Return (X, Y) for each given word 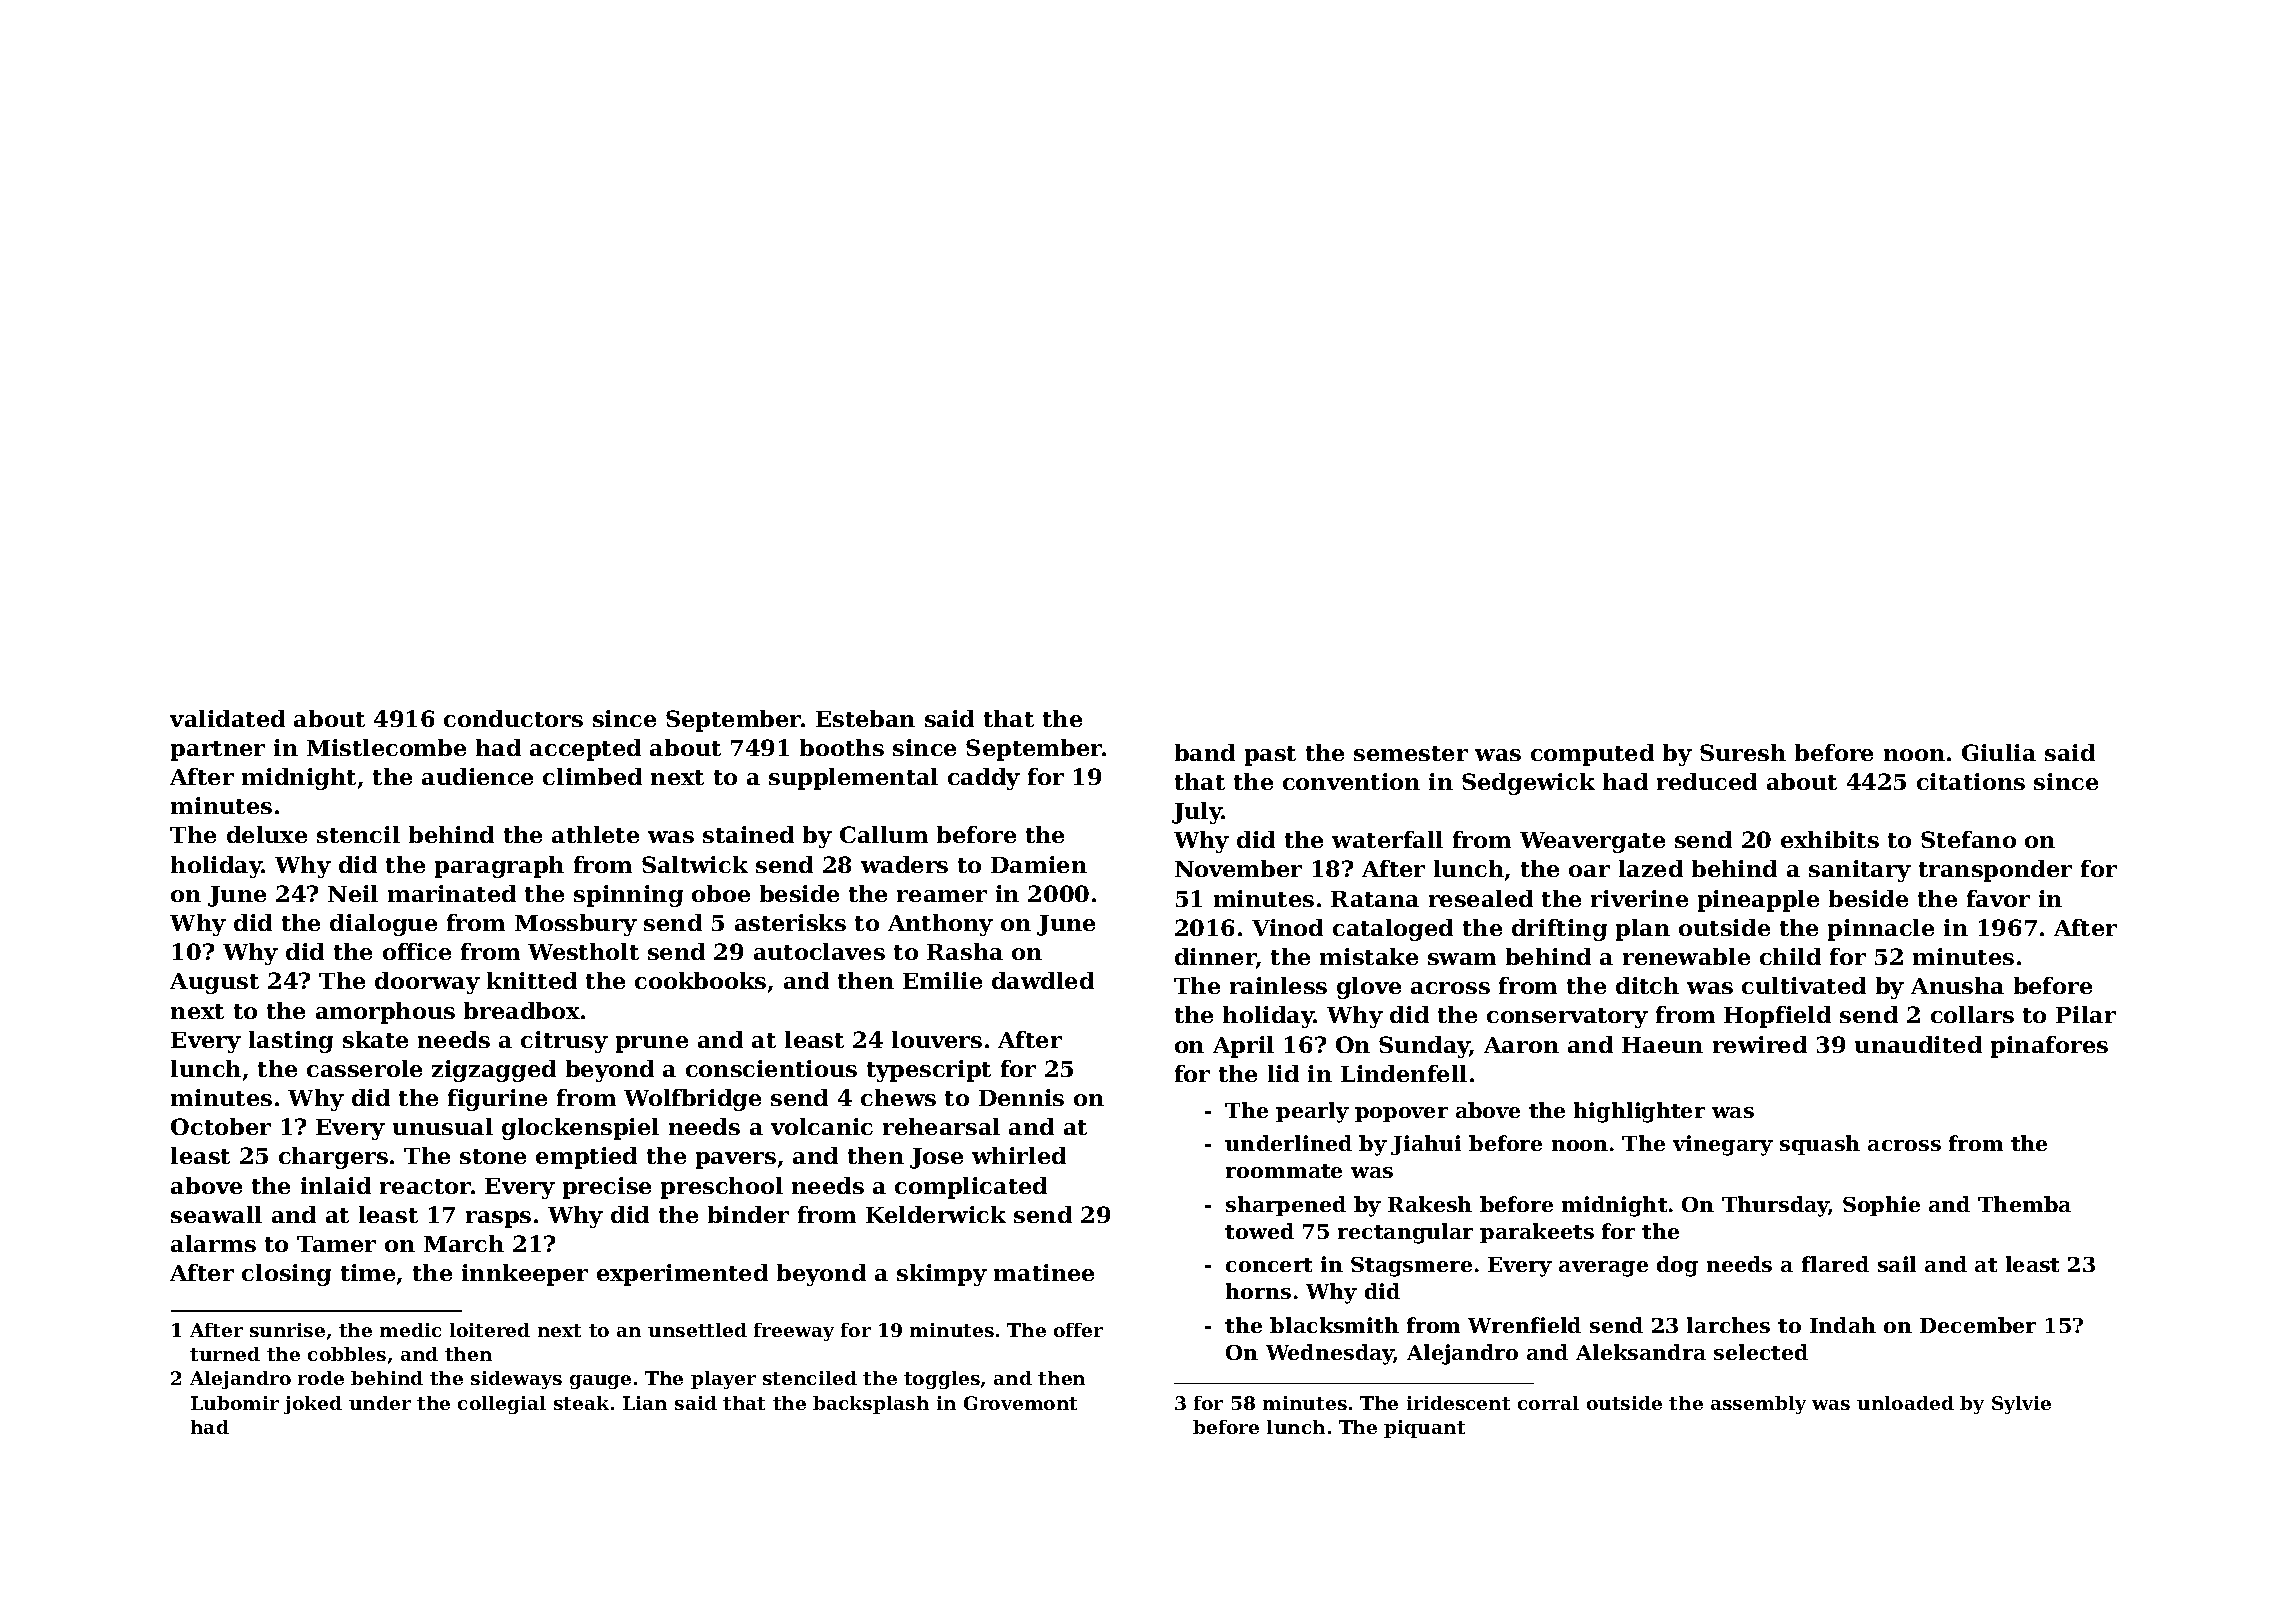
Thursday (1775, 1206)
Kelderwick (936, 1214)
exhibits (1830, 839)
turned (225, 1354)
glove (1369, 988)
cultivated (1804, 985)
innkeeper (525, 1275)
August (214, 983)
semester (1411, 753)
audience (477, 776)
